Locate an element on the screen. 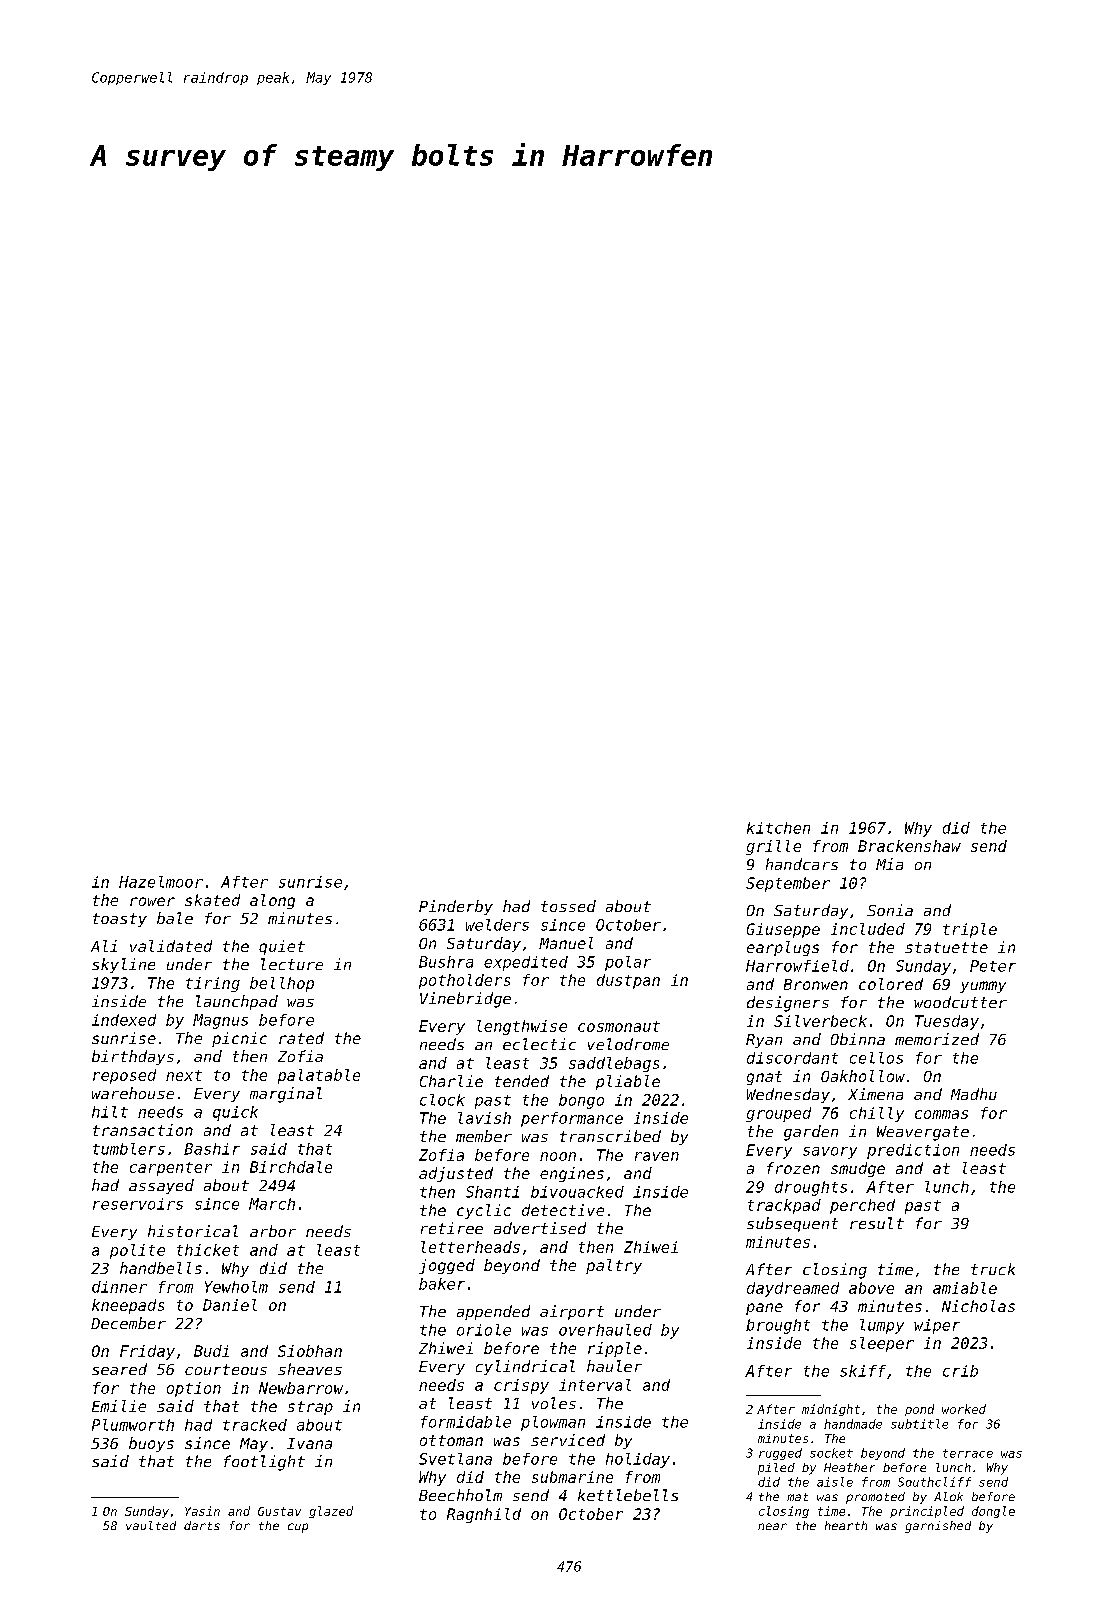  pliable is located at coordinates (628, 1082).
